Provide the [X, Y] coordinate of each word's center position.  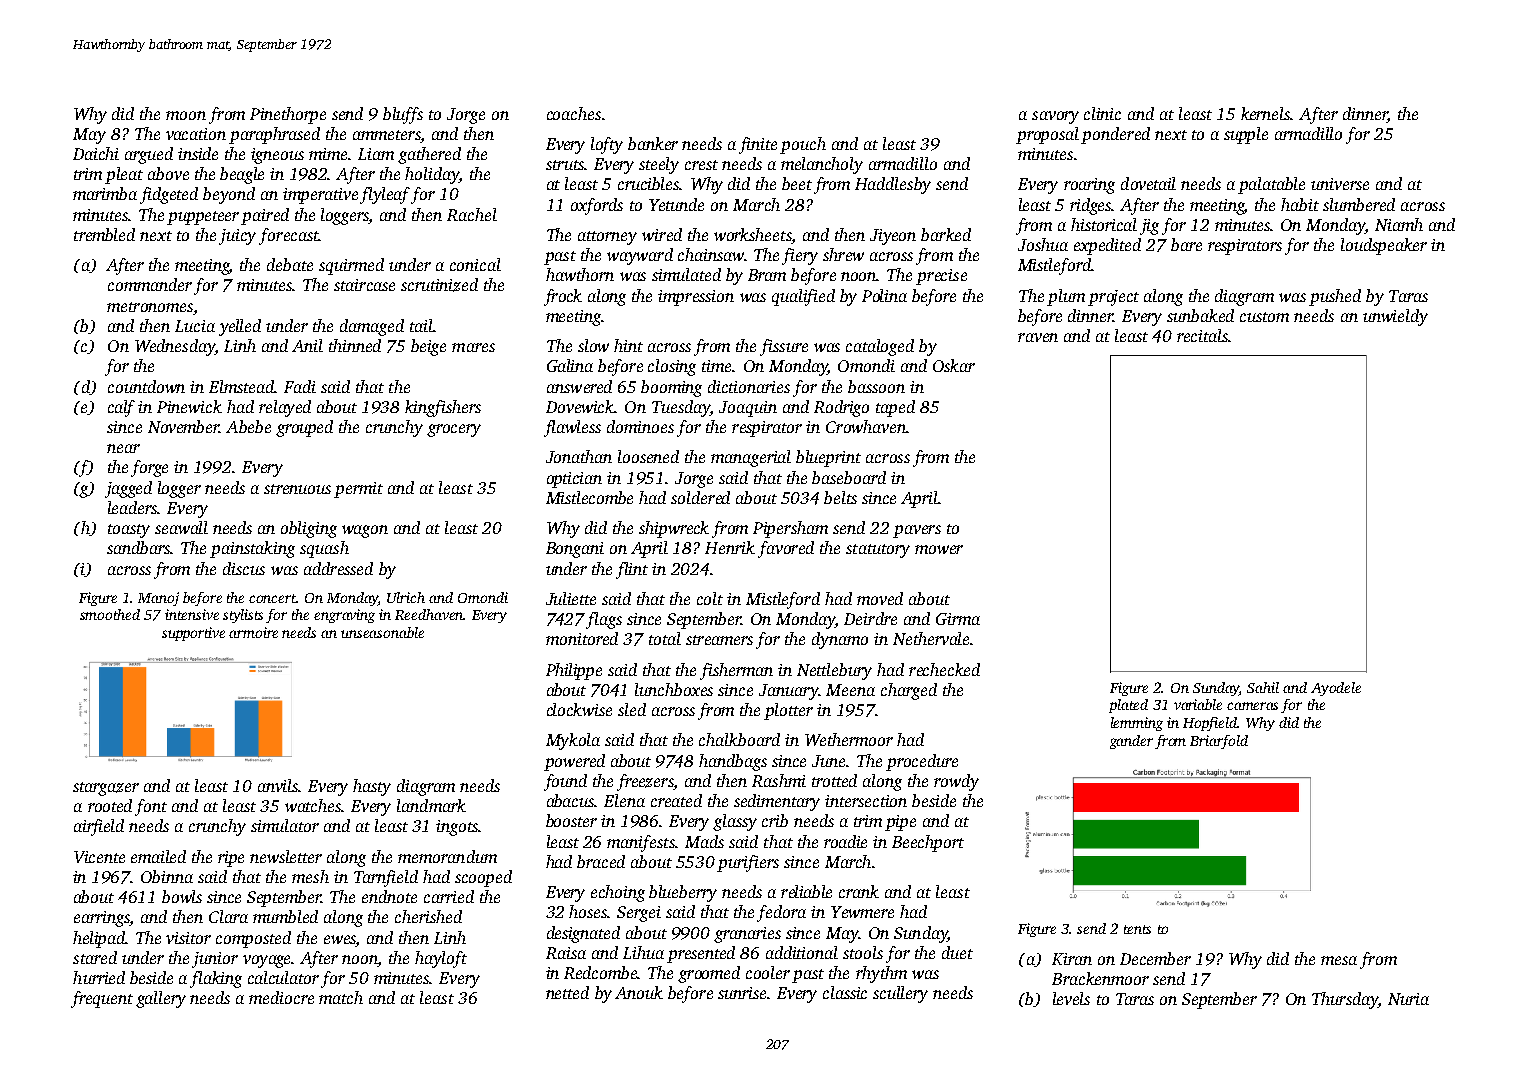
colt [710, 598]
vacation [196, 134]
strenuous [297, 489]
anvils [278, 785]
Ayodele [1336, 689]
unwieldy [1395, 317]
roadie [845, 841]
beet [797, 183]
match [341, 997]
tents [1137, 929]
